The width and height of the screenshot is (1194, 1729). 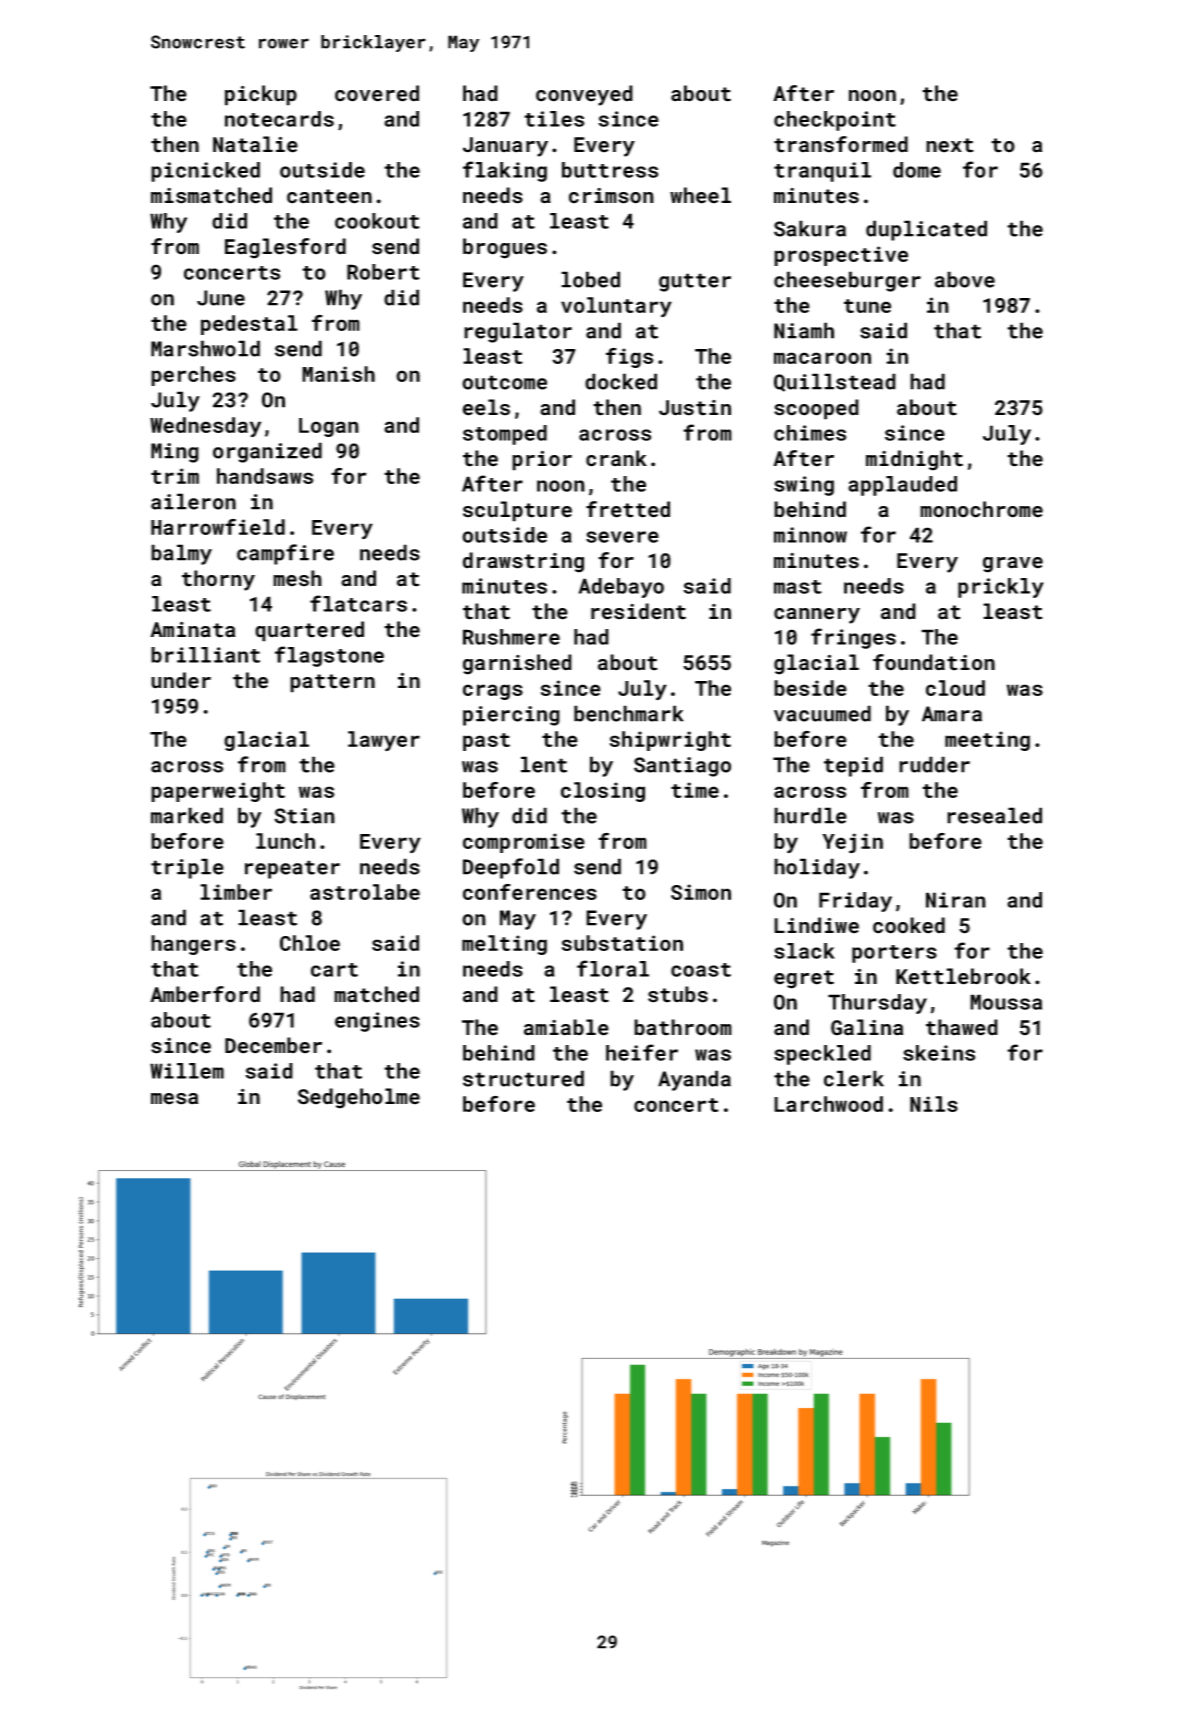 What do you see at coordinates (965, 279) in the screenshot?
I see `above` at bounding box center [965, 279].
